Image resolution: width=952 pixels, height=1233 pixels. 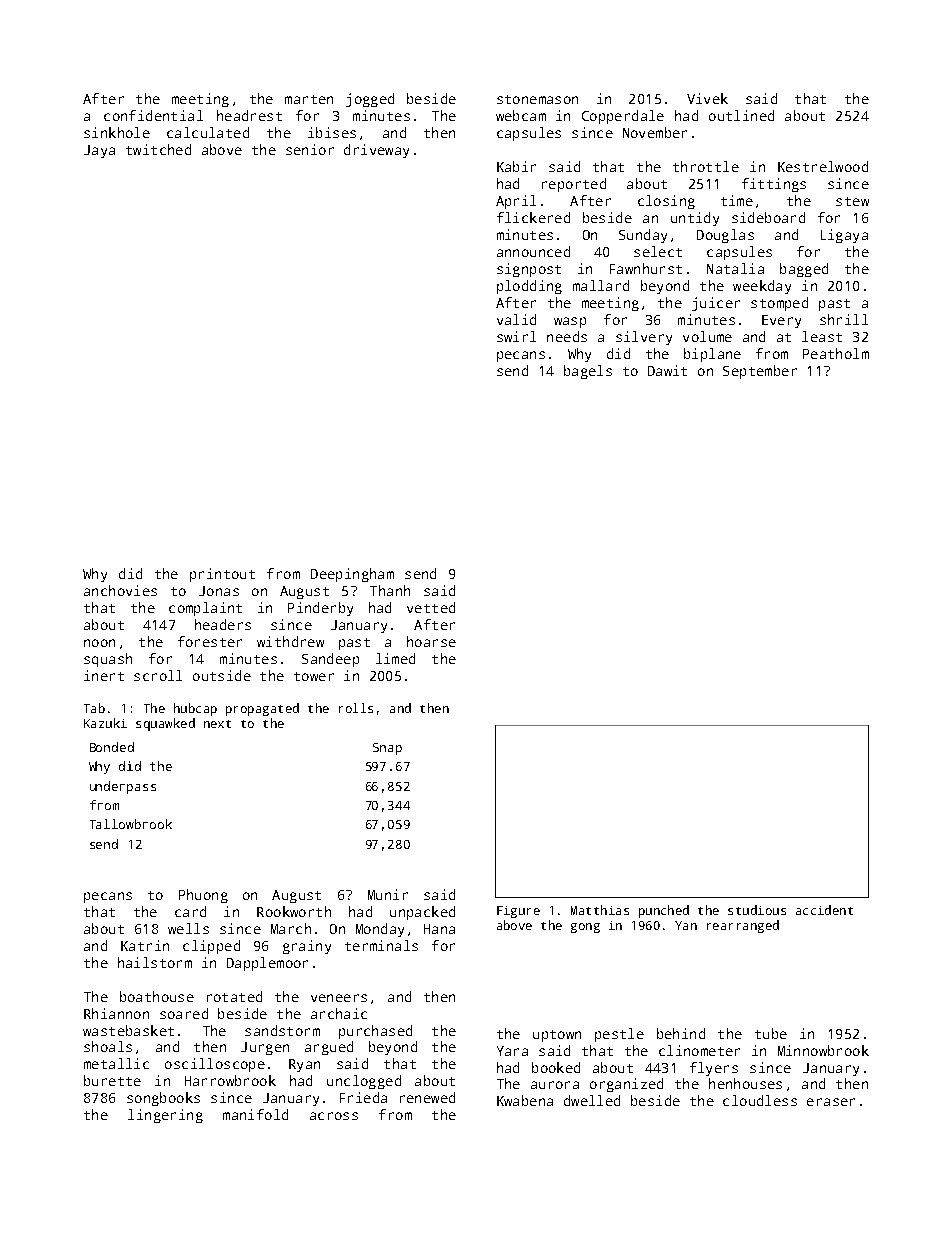 What do you see at coordinates (836, 353) in the screenshot?
I see `Peatholm` at bounding box center [836, 353].
